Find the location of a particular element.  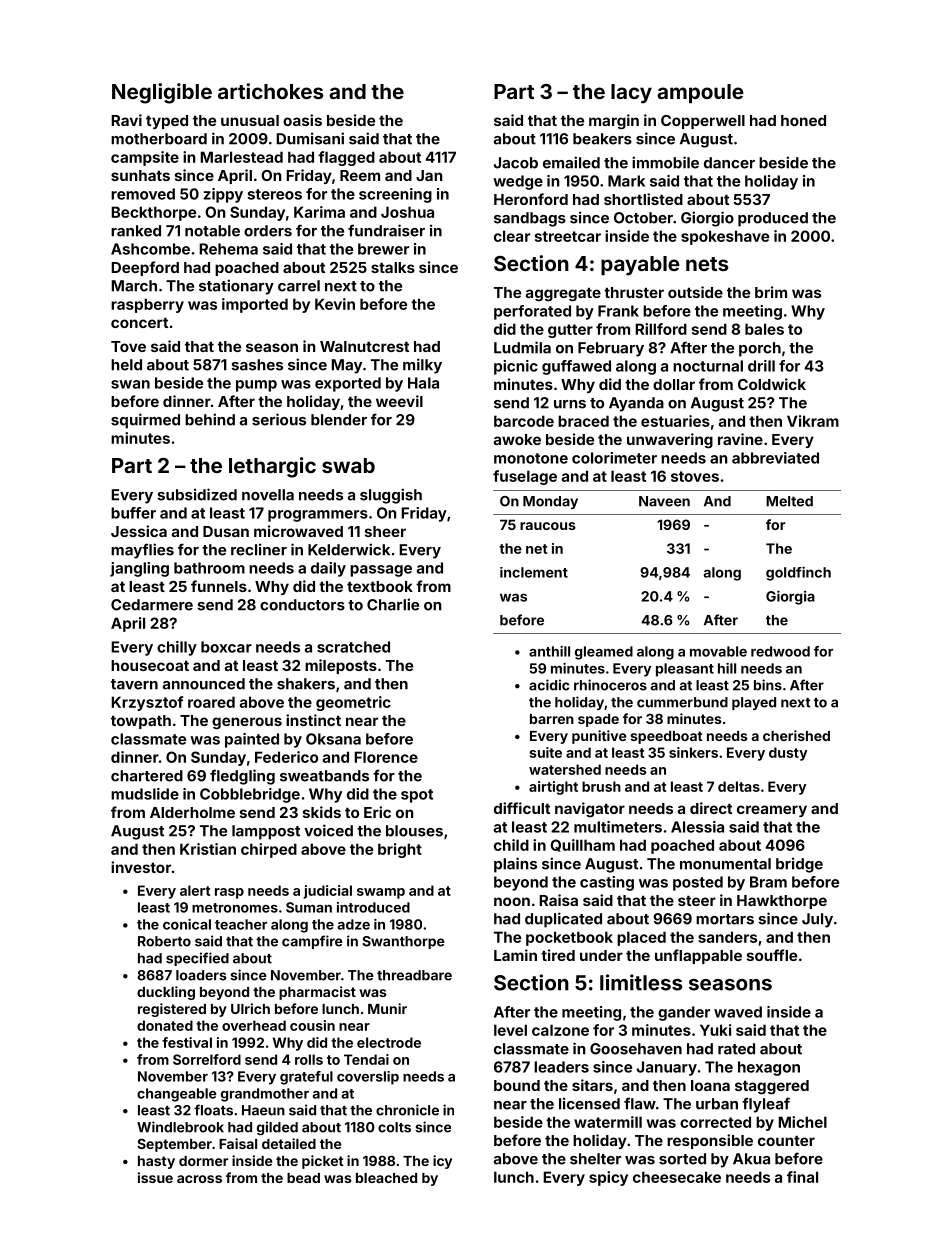

conical is located at coordinates (187, 924).
